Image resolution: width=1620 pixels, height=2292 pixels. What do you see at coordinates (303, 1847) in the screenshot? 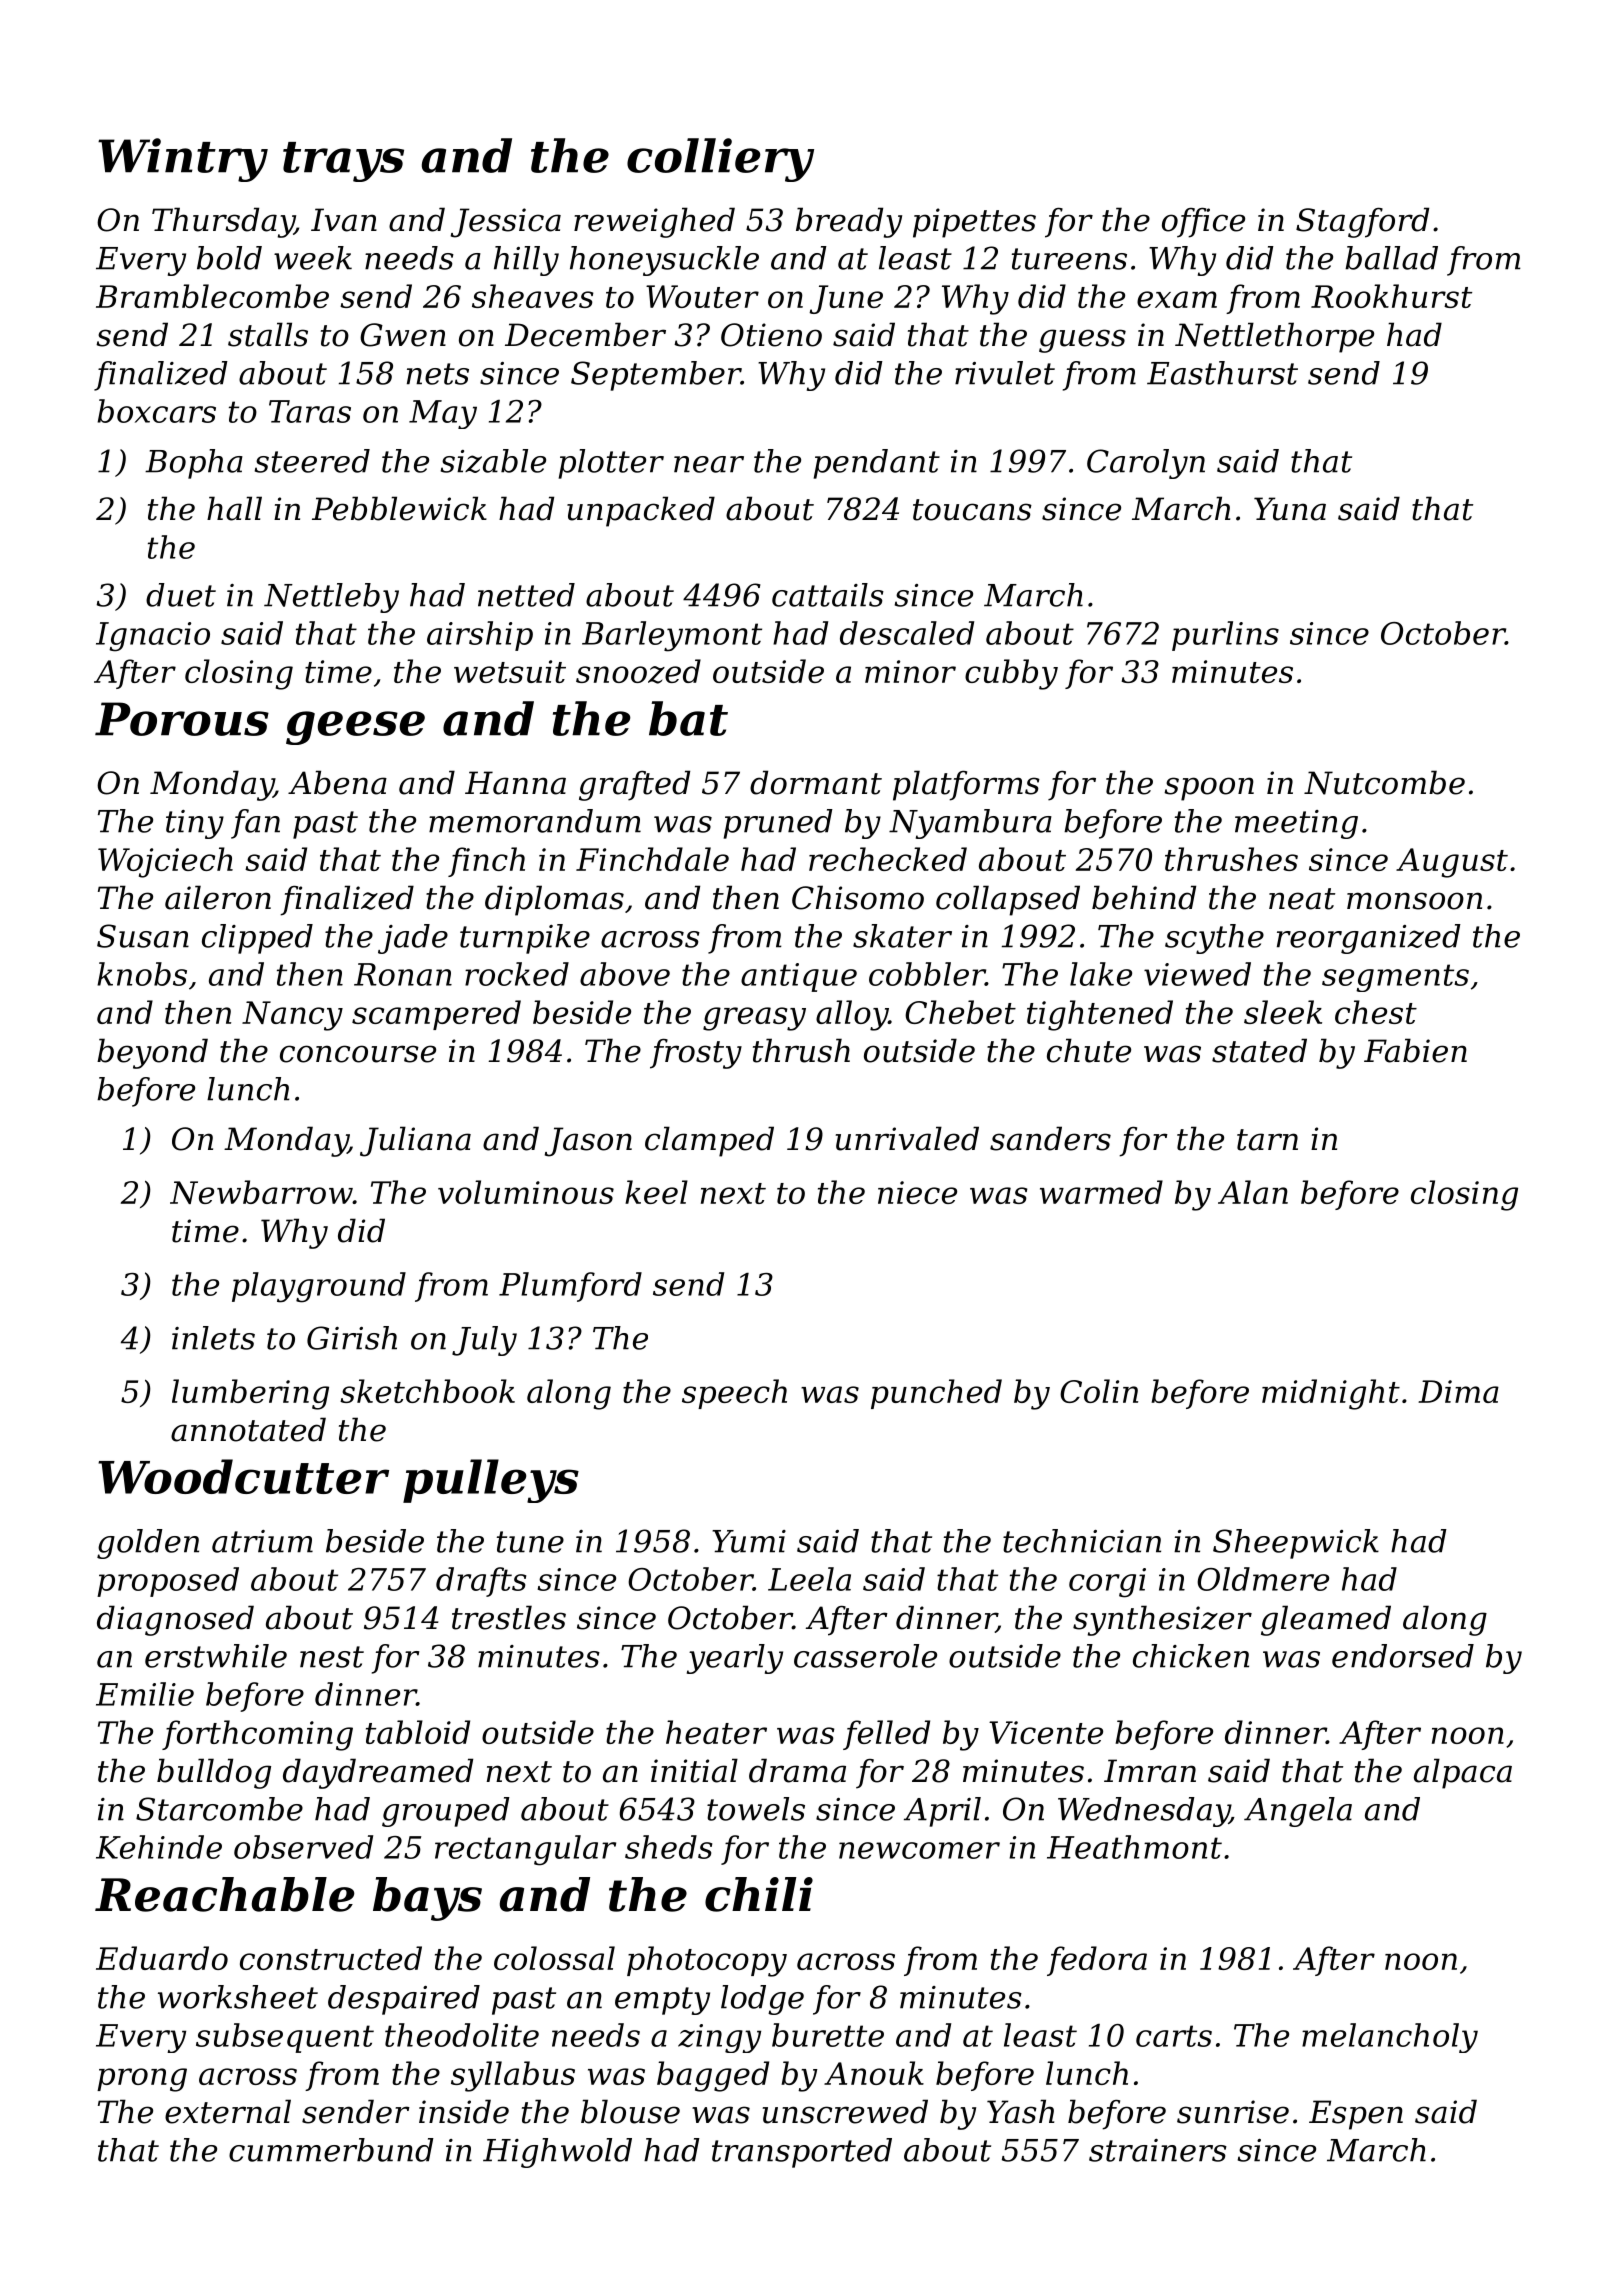
I see `observed` at bounding box center [303, 1847].
